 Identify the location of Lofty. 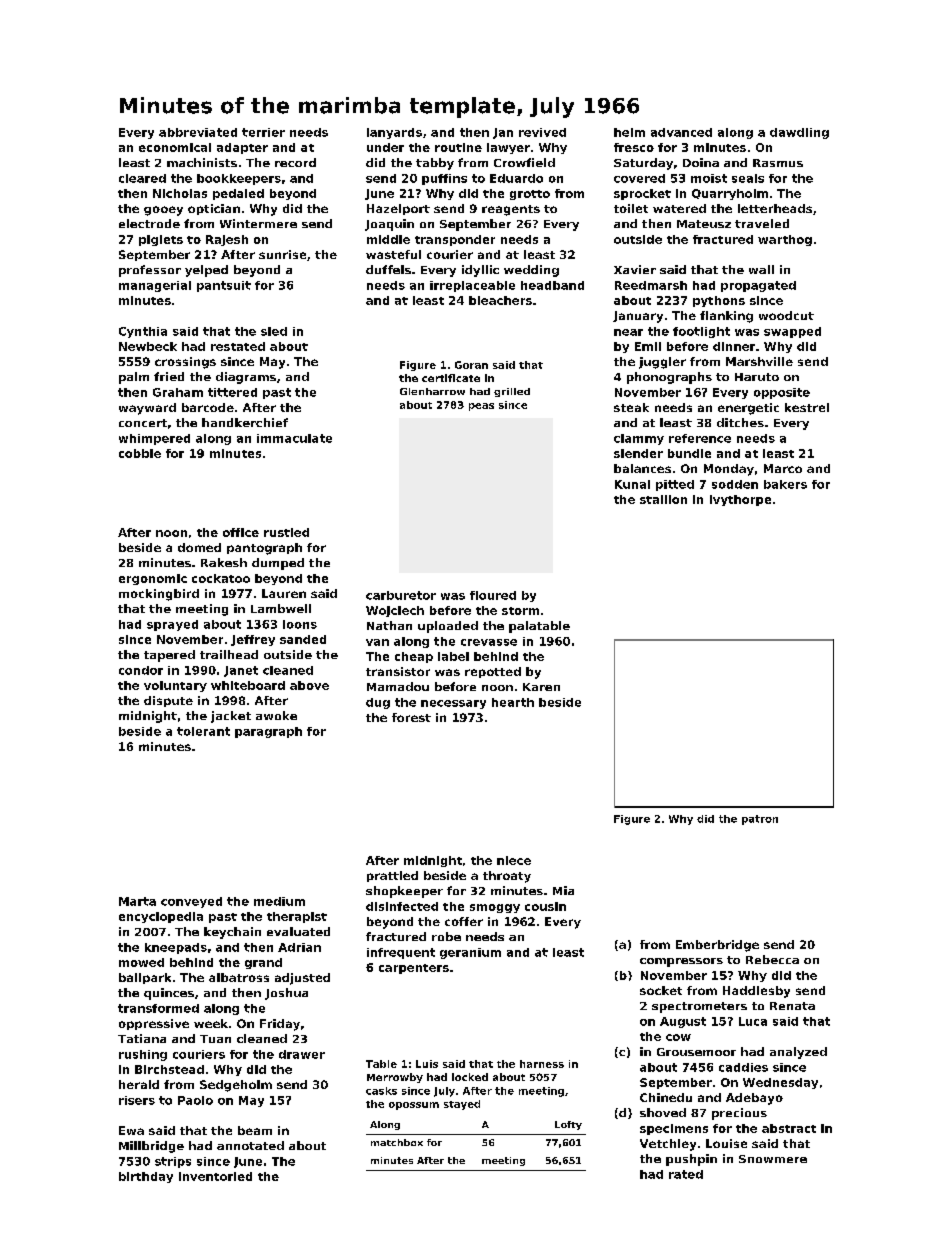
(568, 1125).
